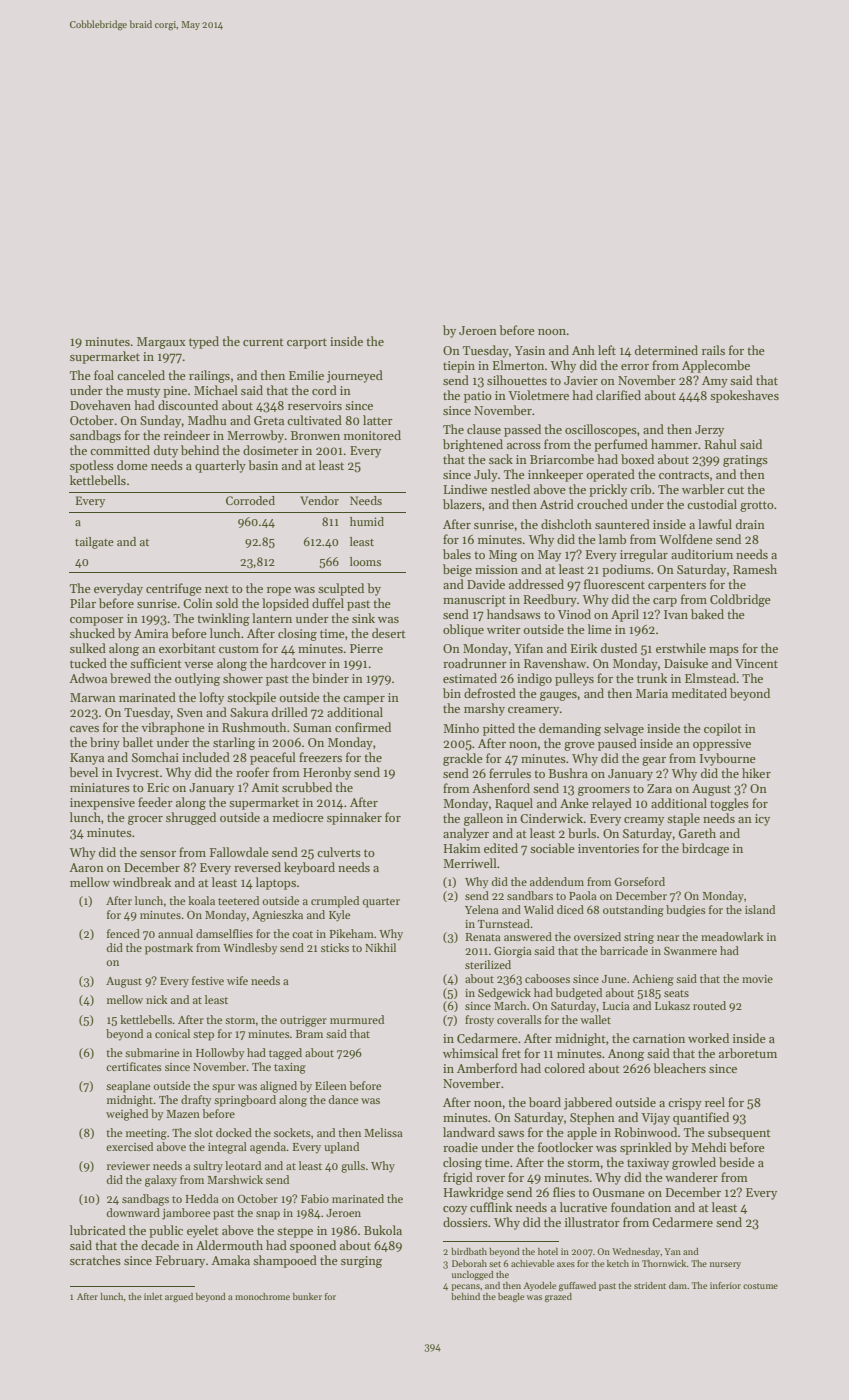 The image size is (849, 1400). What do you see at coordinates (95, 1260) in the screenshot?
I see `scratches` at bounding box center [95, 1260].
